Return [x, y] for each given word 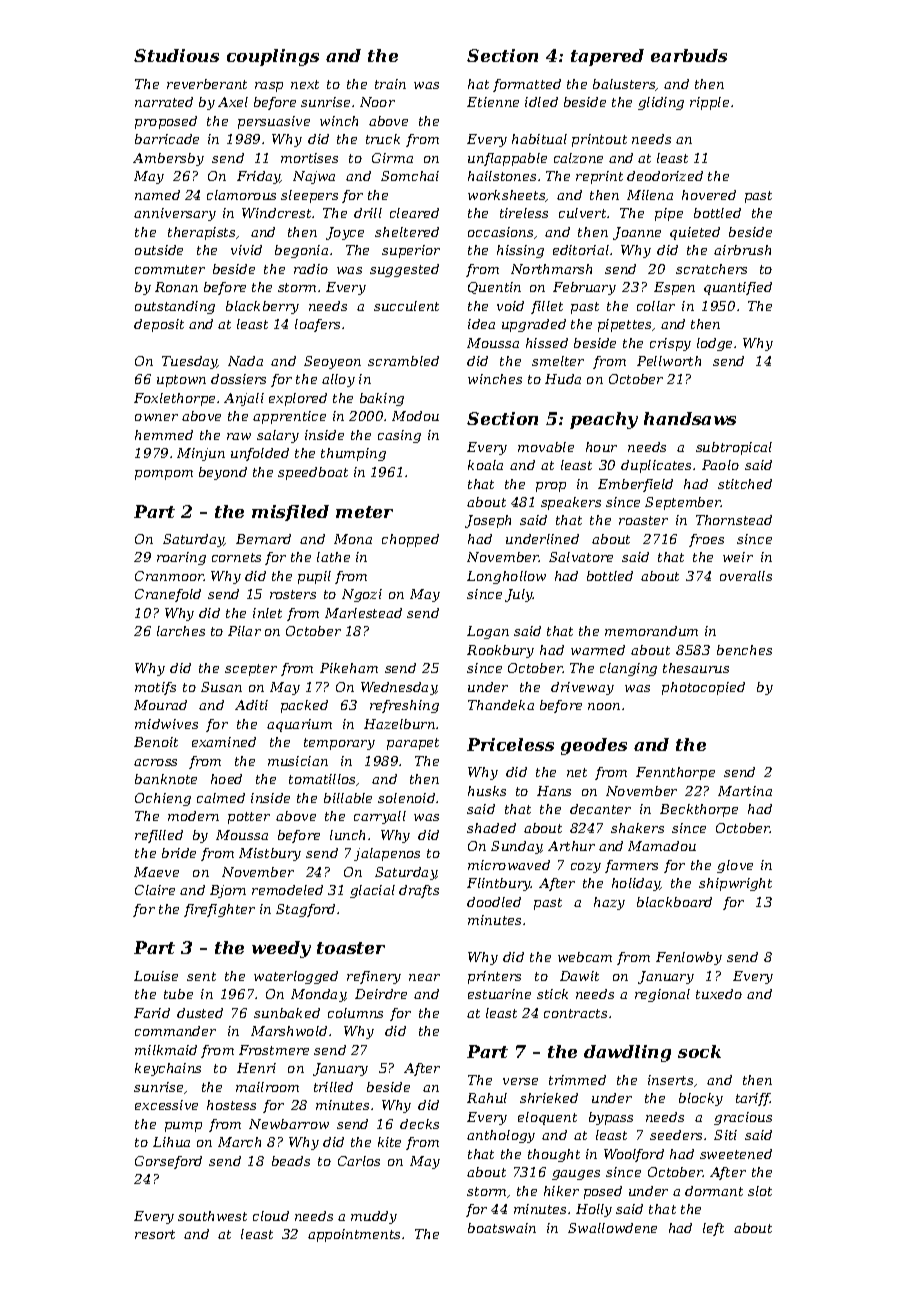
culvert [582, 213]
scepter [251, 670]
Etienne [493, 102]
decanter [600, 809]
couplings [273, 57]
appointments [354, 1235]
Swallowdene [612, 1228]
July [519, 595]
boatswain [502, 1228]
